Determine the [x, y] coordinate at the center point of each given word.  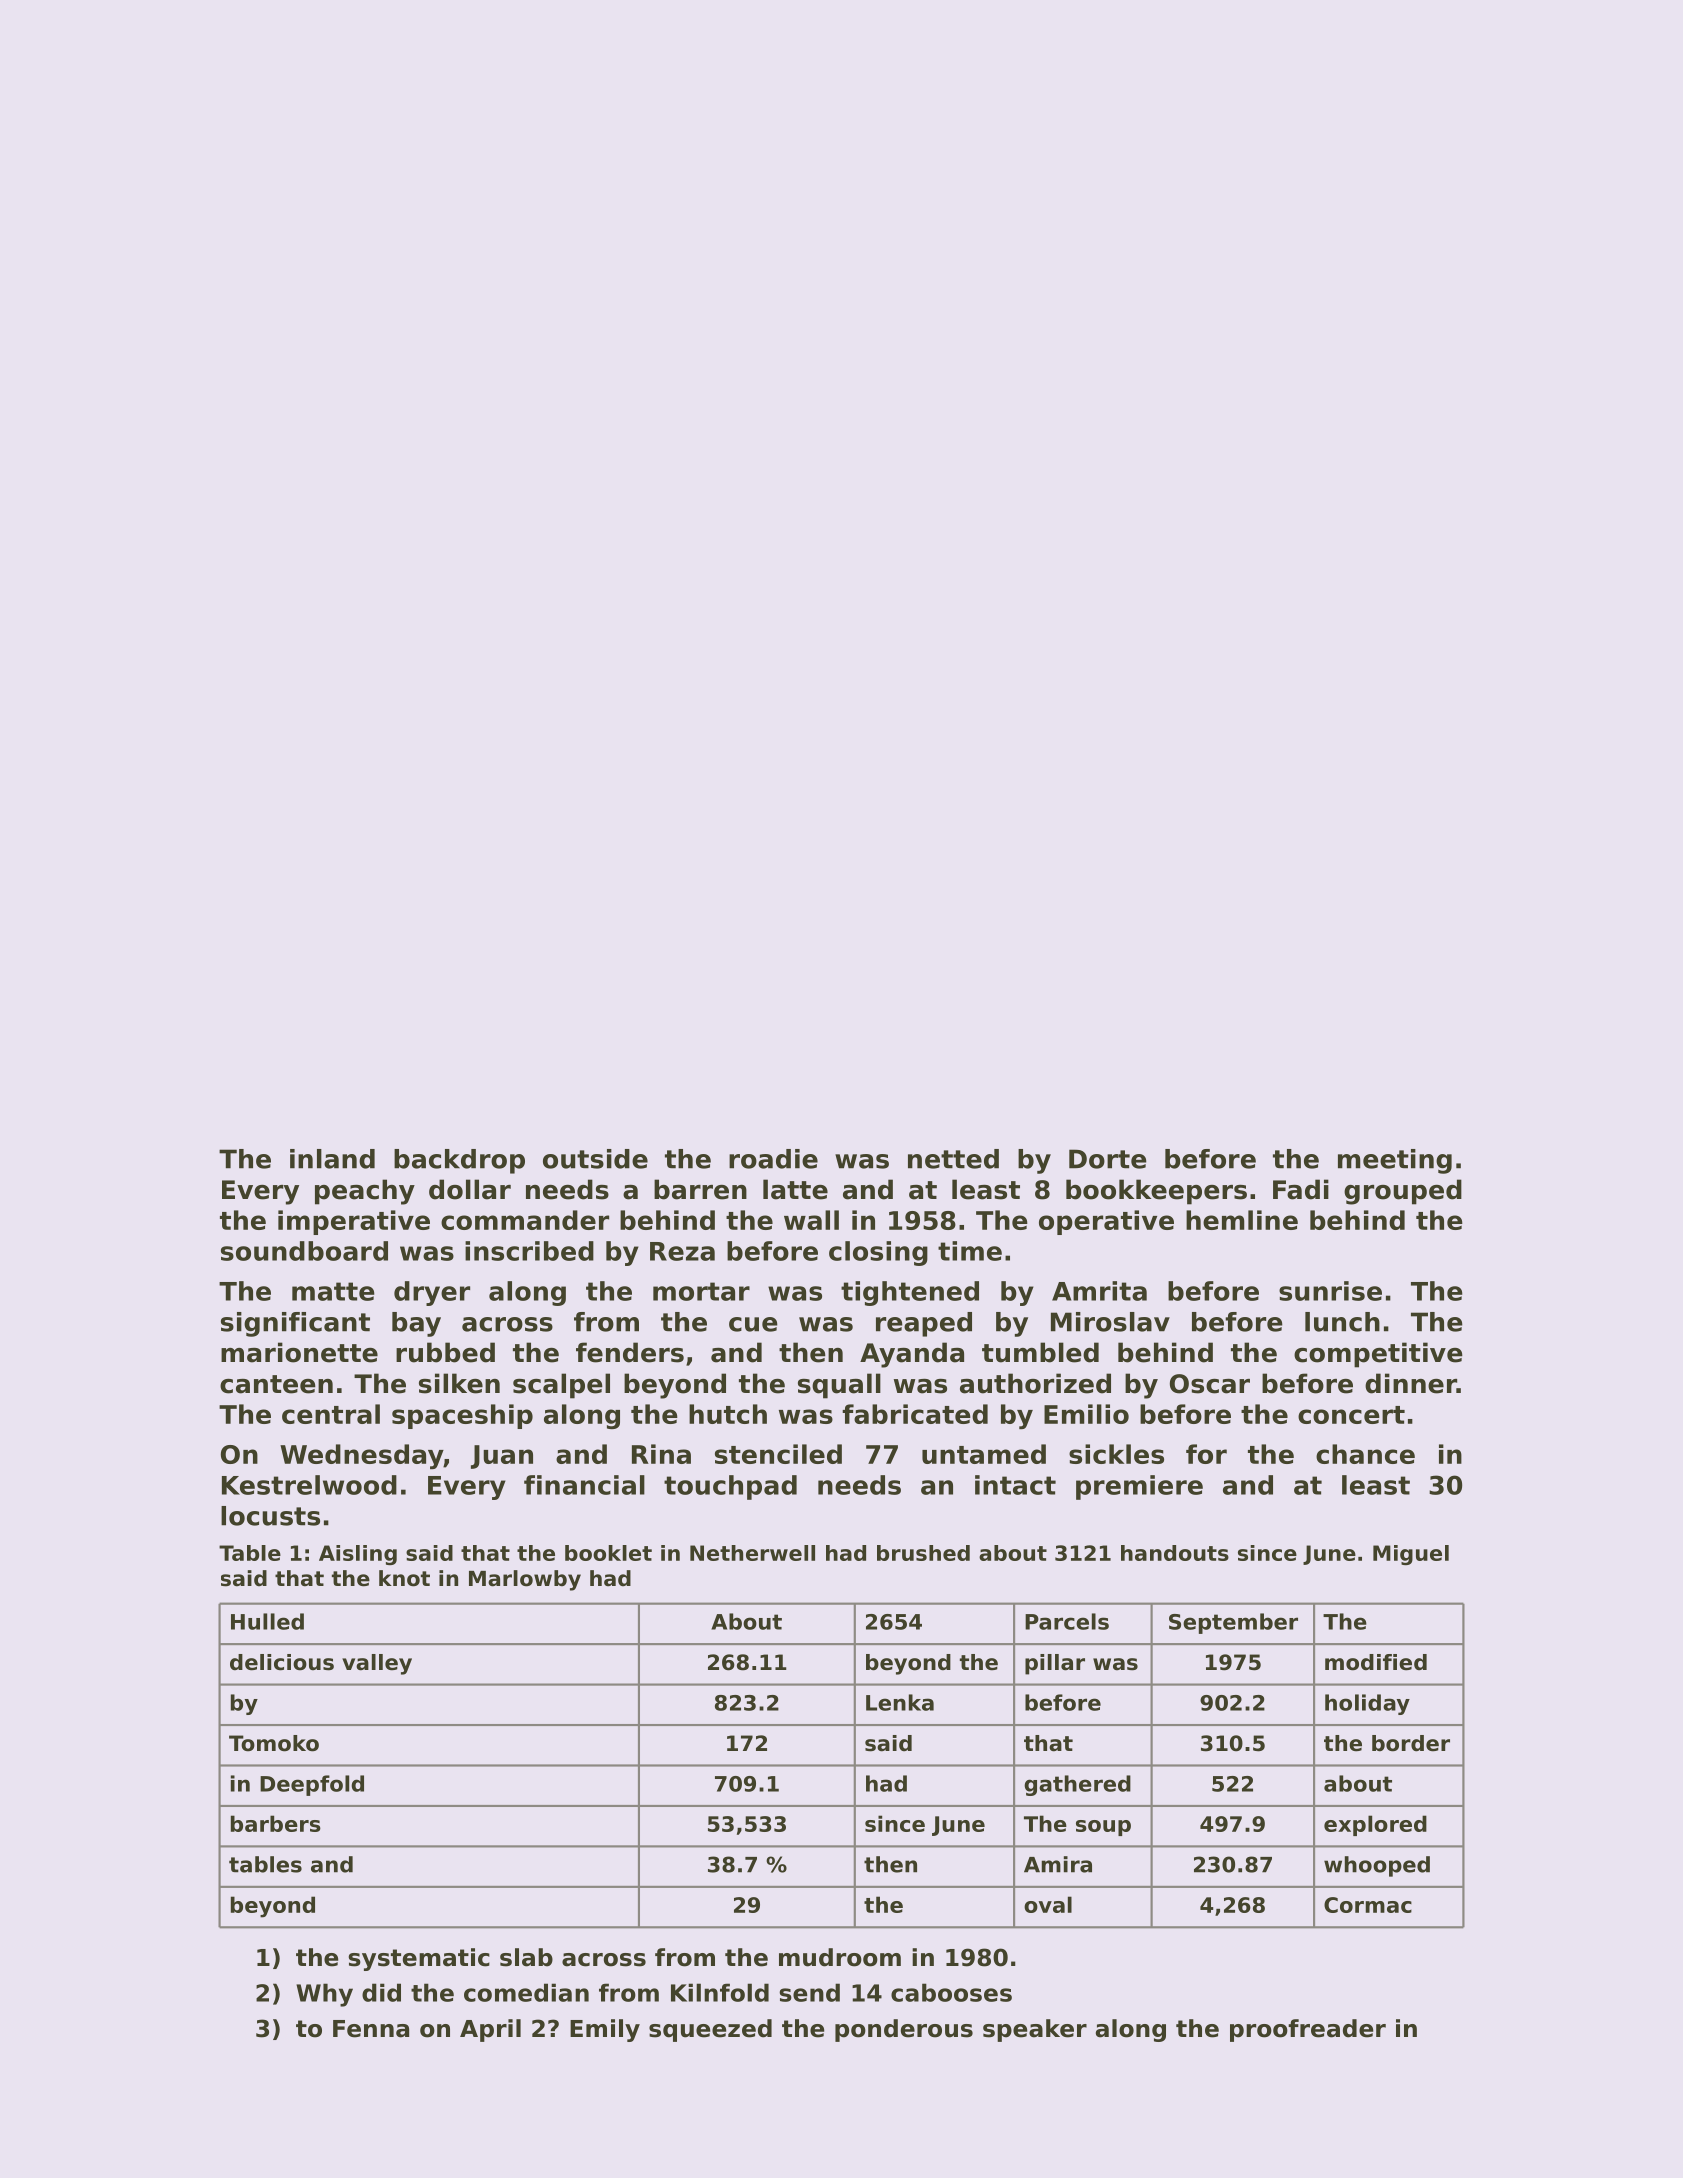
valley [377, 1664]
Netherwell [752, 1553]
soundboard [304, 1251]
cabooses [951, 1992]
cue [753, 1324]
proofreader [1308, 2030]
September [1233, 1623]
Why [324, 1995]
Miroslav [1110, 1322]
